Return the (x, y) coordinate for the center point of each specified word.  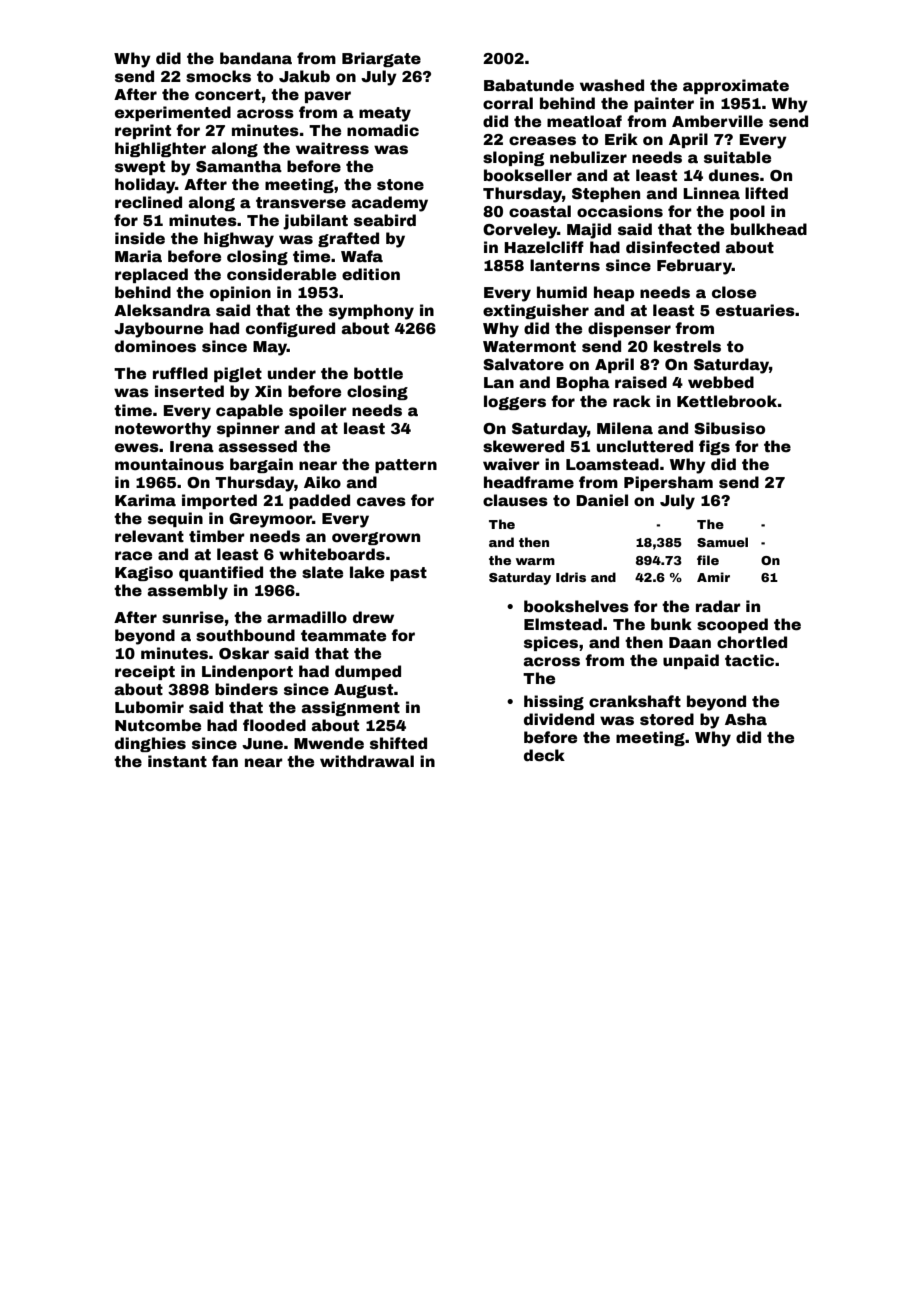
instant (177, 761)
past (408, 574)
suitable (737, 157)
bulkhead (769, 229)
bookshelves (576, 606)
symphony (371, 312)
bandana (256, 58)
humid (562, 292)
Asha (746, 719)
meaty (385, 114)
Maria (138, 256)
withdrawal (367, 761)
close (734, 292)
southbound (245, 635)
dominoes (155, 346)
